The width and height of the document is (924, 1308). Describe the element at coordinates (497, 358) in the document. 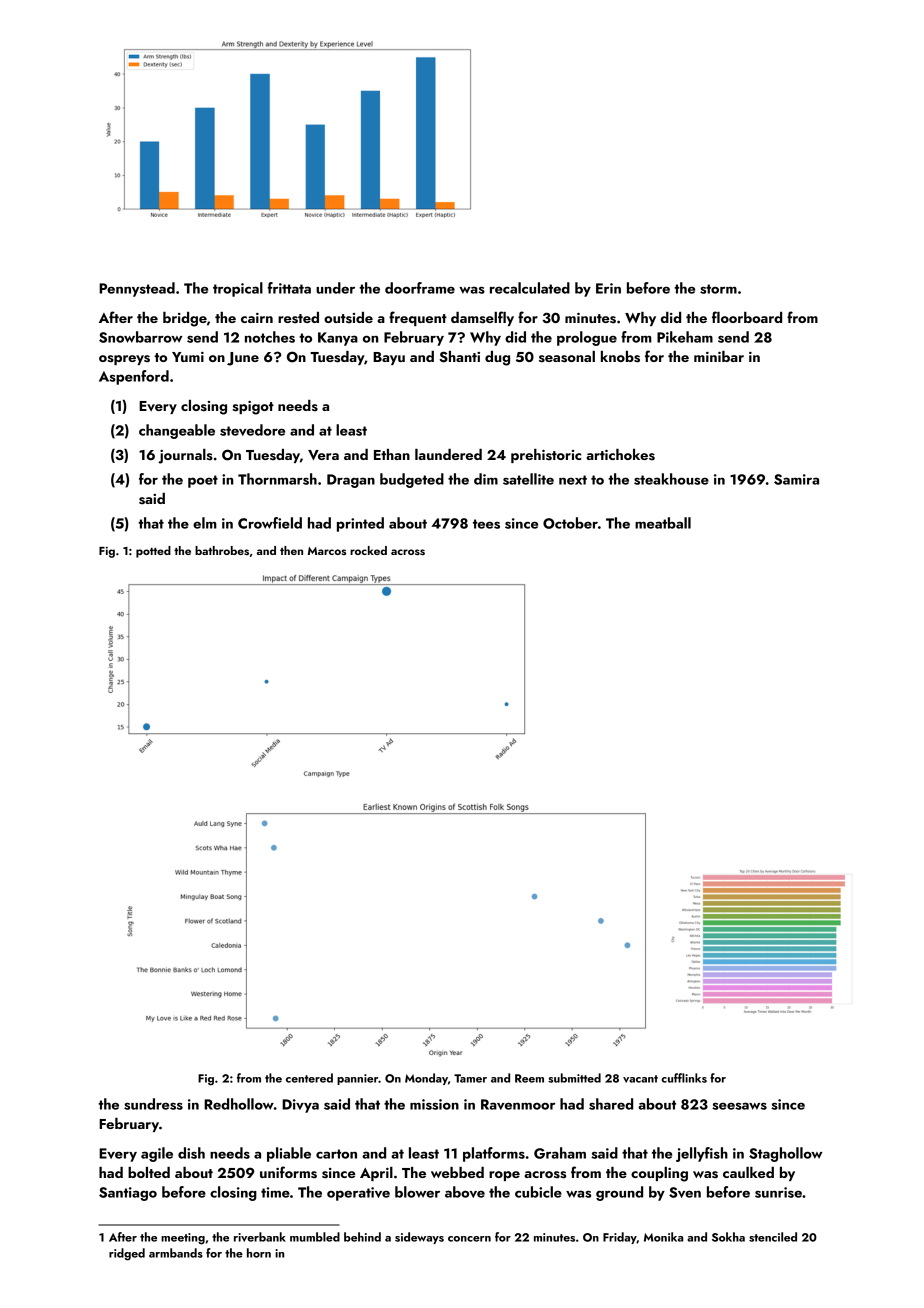

I see `dug` at that location.
